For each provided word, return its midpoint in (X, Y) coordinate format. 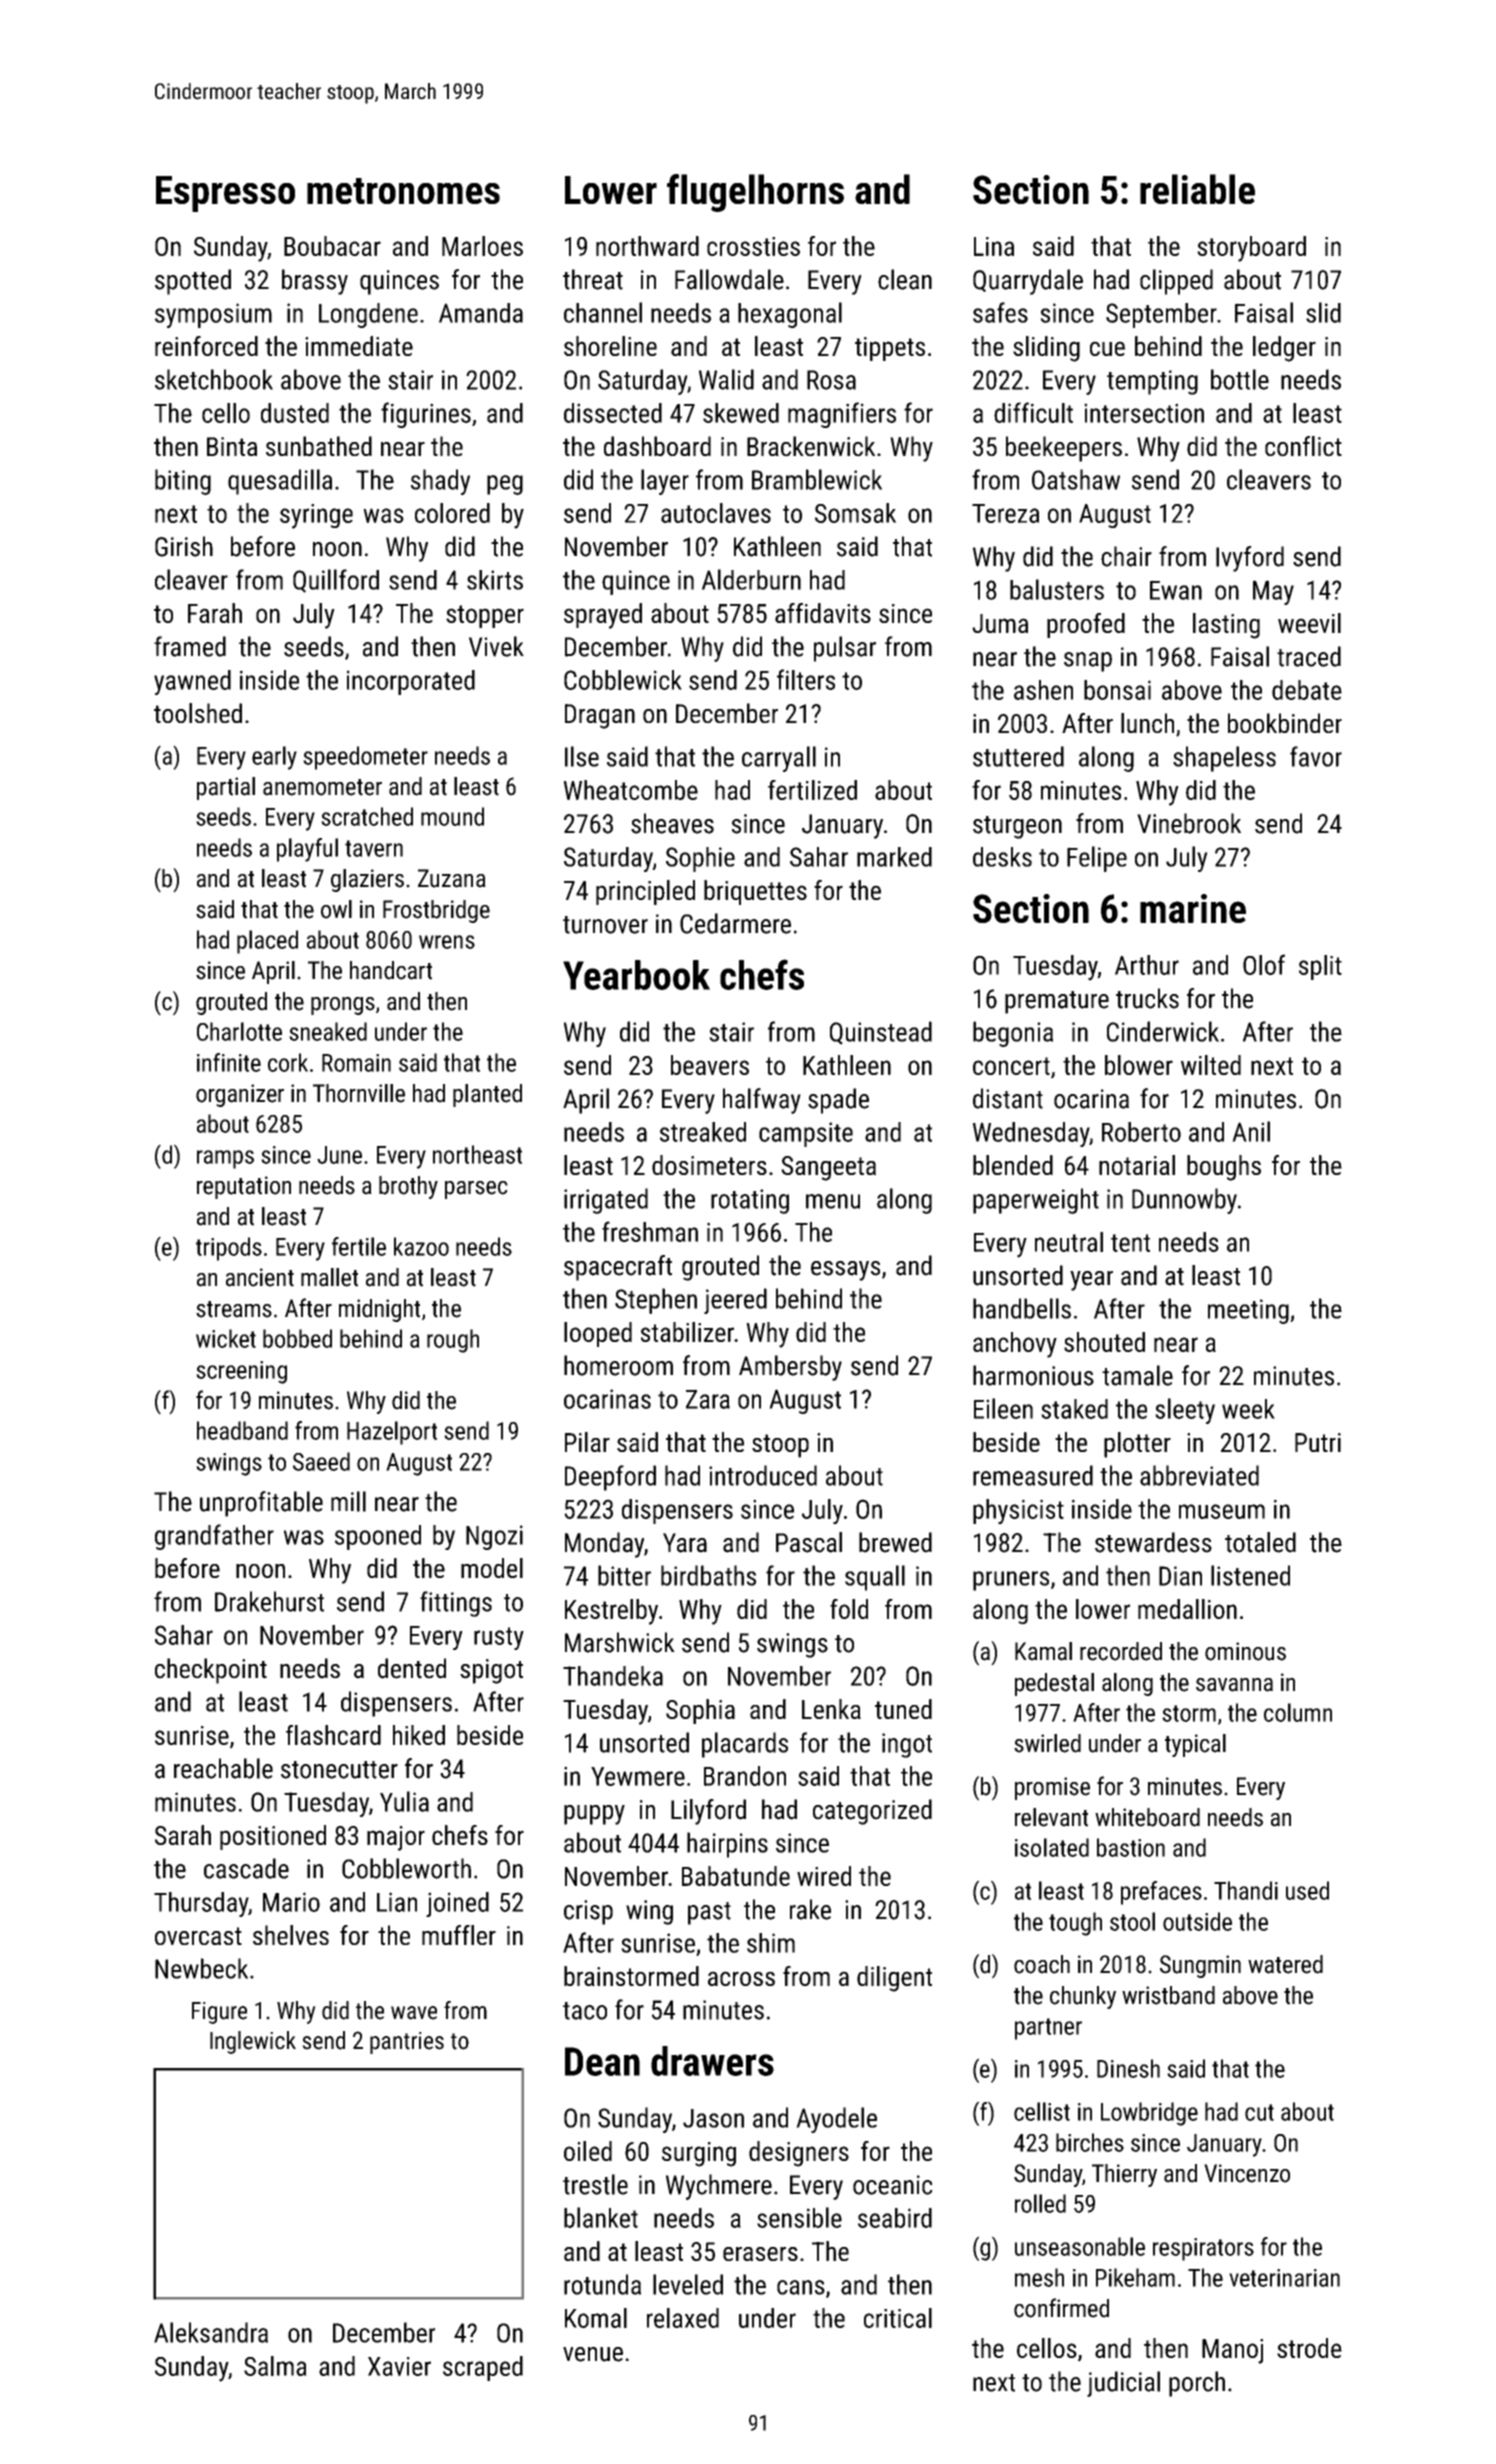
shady (440, 482)
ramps (225, 1159)
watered (1285, 1964)
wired (824, 1876)
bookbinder (1285, 723)
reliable (1197, 189)
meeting (1248, 1311)
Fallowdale (729, 279)
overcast (198, 1936)
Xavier (399, 2366)
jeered (735, 1301)
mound (452, 816)
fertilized (812, 790)
